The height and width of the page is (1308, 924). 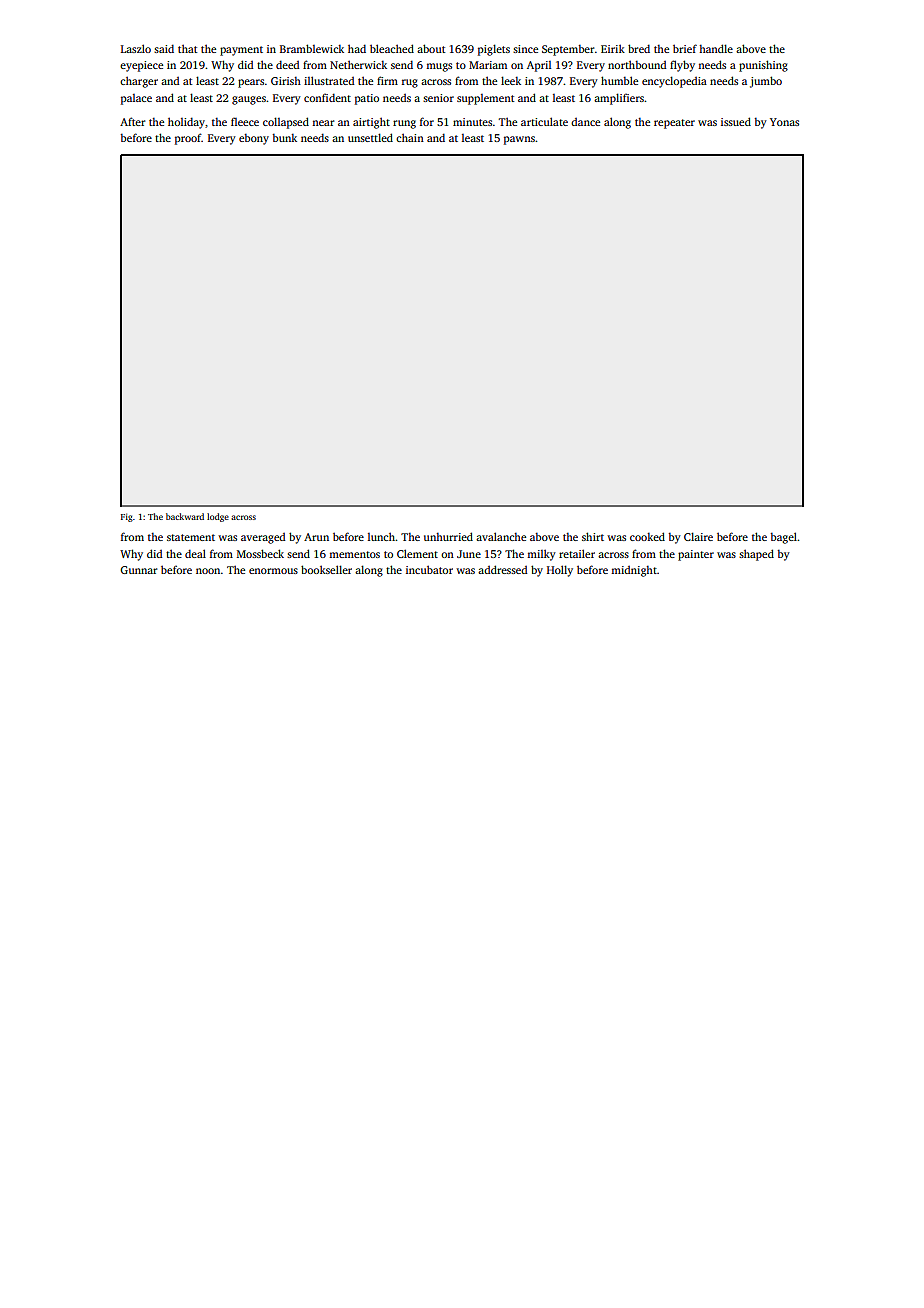 What do you see at coordinates (577, 553) in the page?
I see `retailer` at bounding box center [577, 553].
